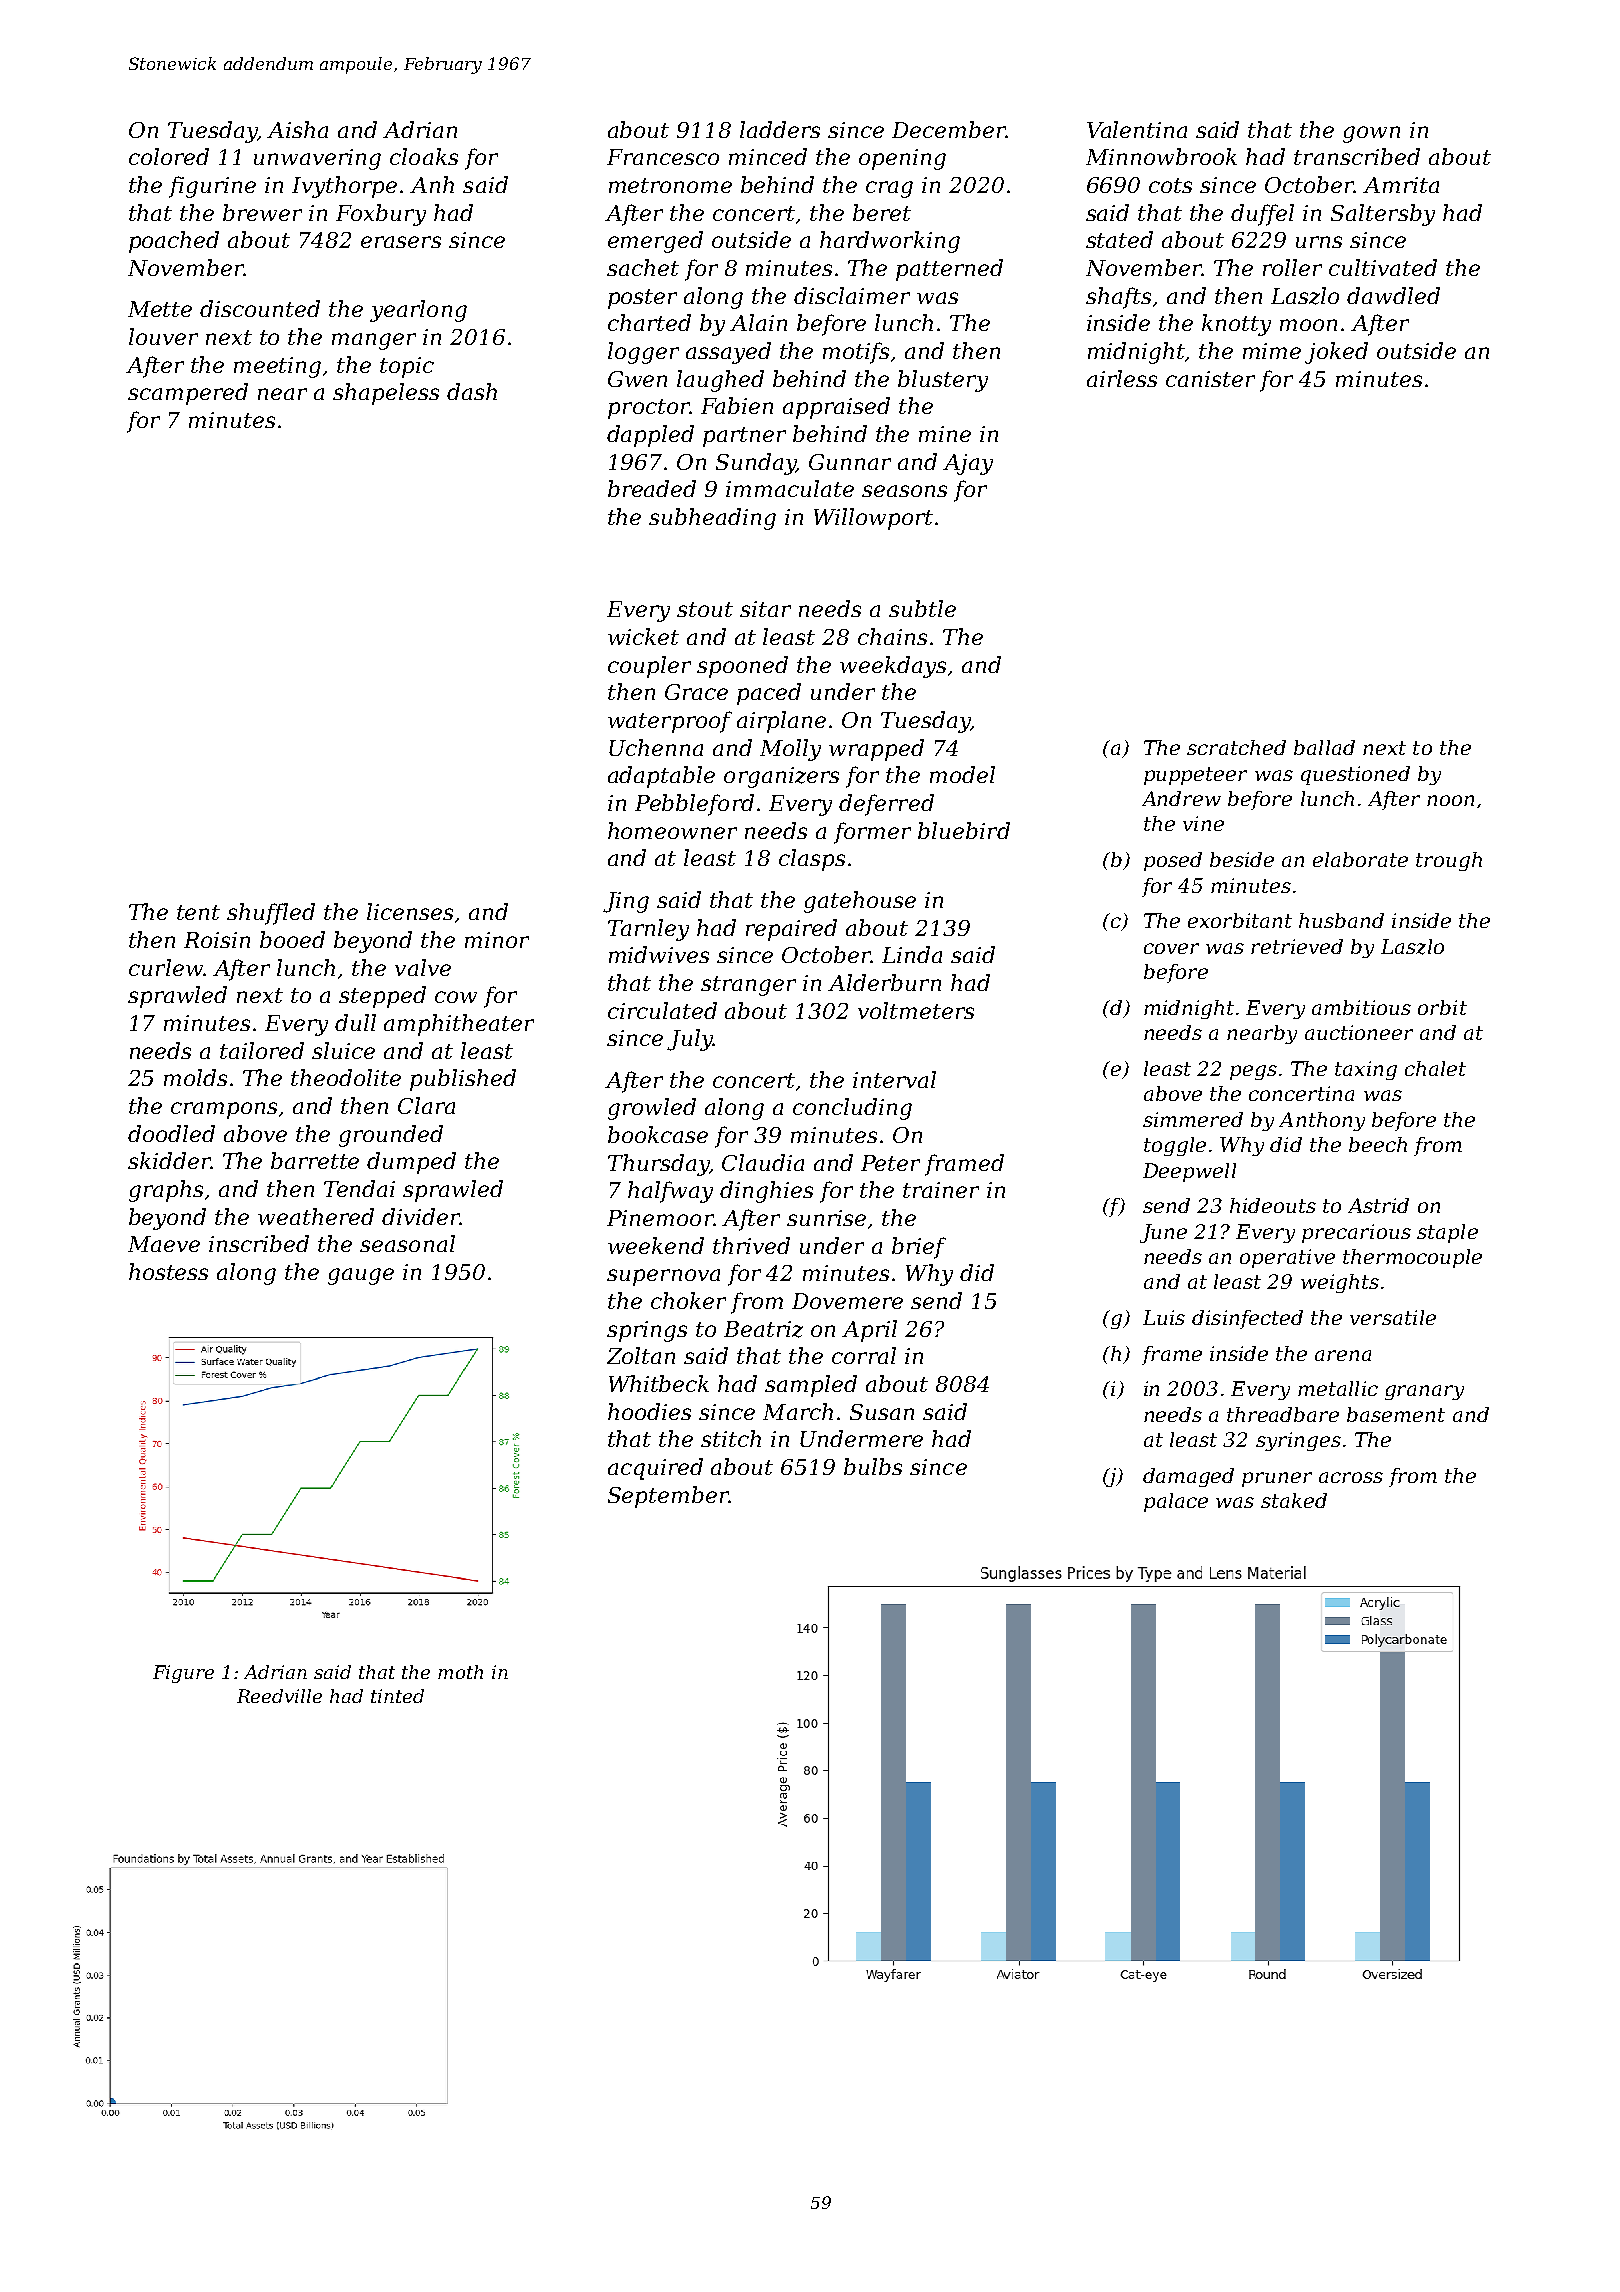 The height and width of the screenshot is (2292, 1620). What do you see at coordinates (168, 1271) in the screenshot?
I see `hostess` at bounding box center [168, 1271].
